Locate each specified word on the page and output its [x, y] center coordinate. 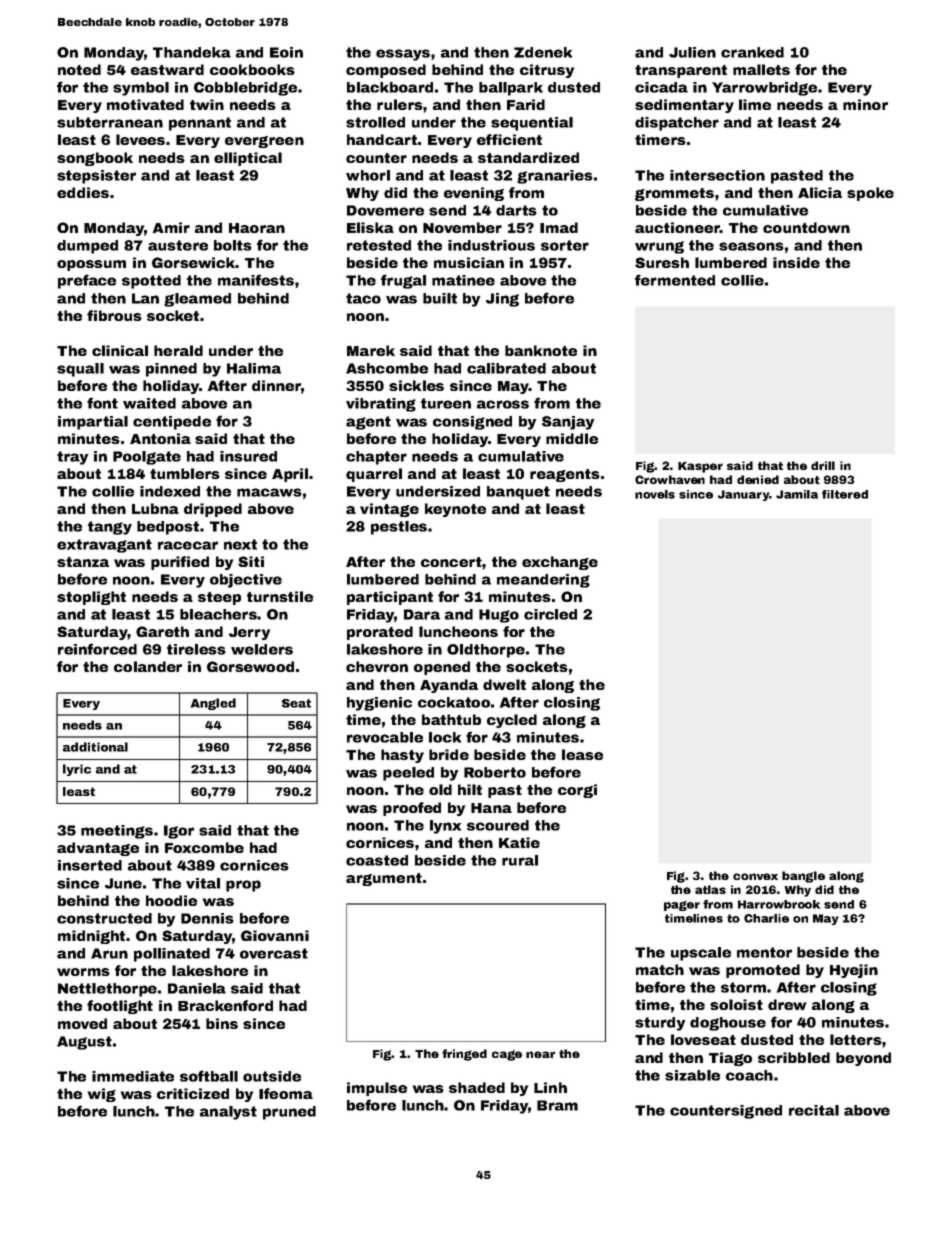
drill [823, 465]
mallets [761, 69]
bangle [803, 877]
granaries [555, 177]
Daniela [197, 988]
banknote [541, 350]
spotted [151, 282]
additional [95, 747]
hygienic [379, 704]
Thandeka [192, 52]
